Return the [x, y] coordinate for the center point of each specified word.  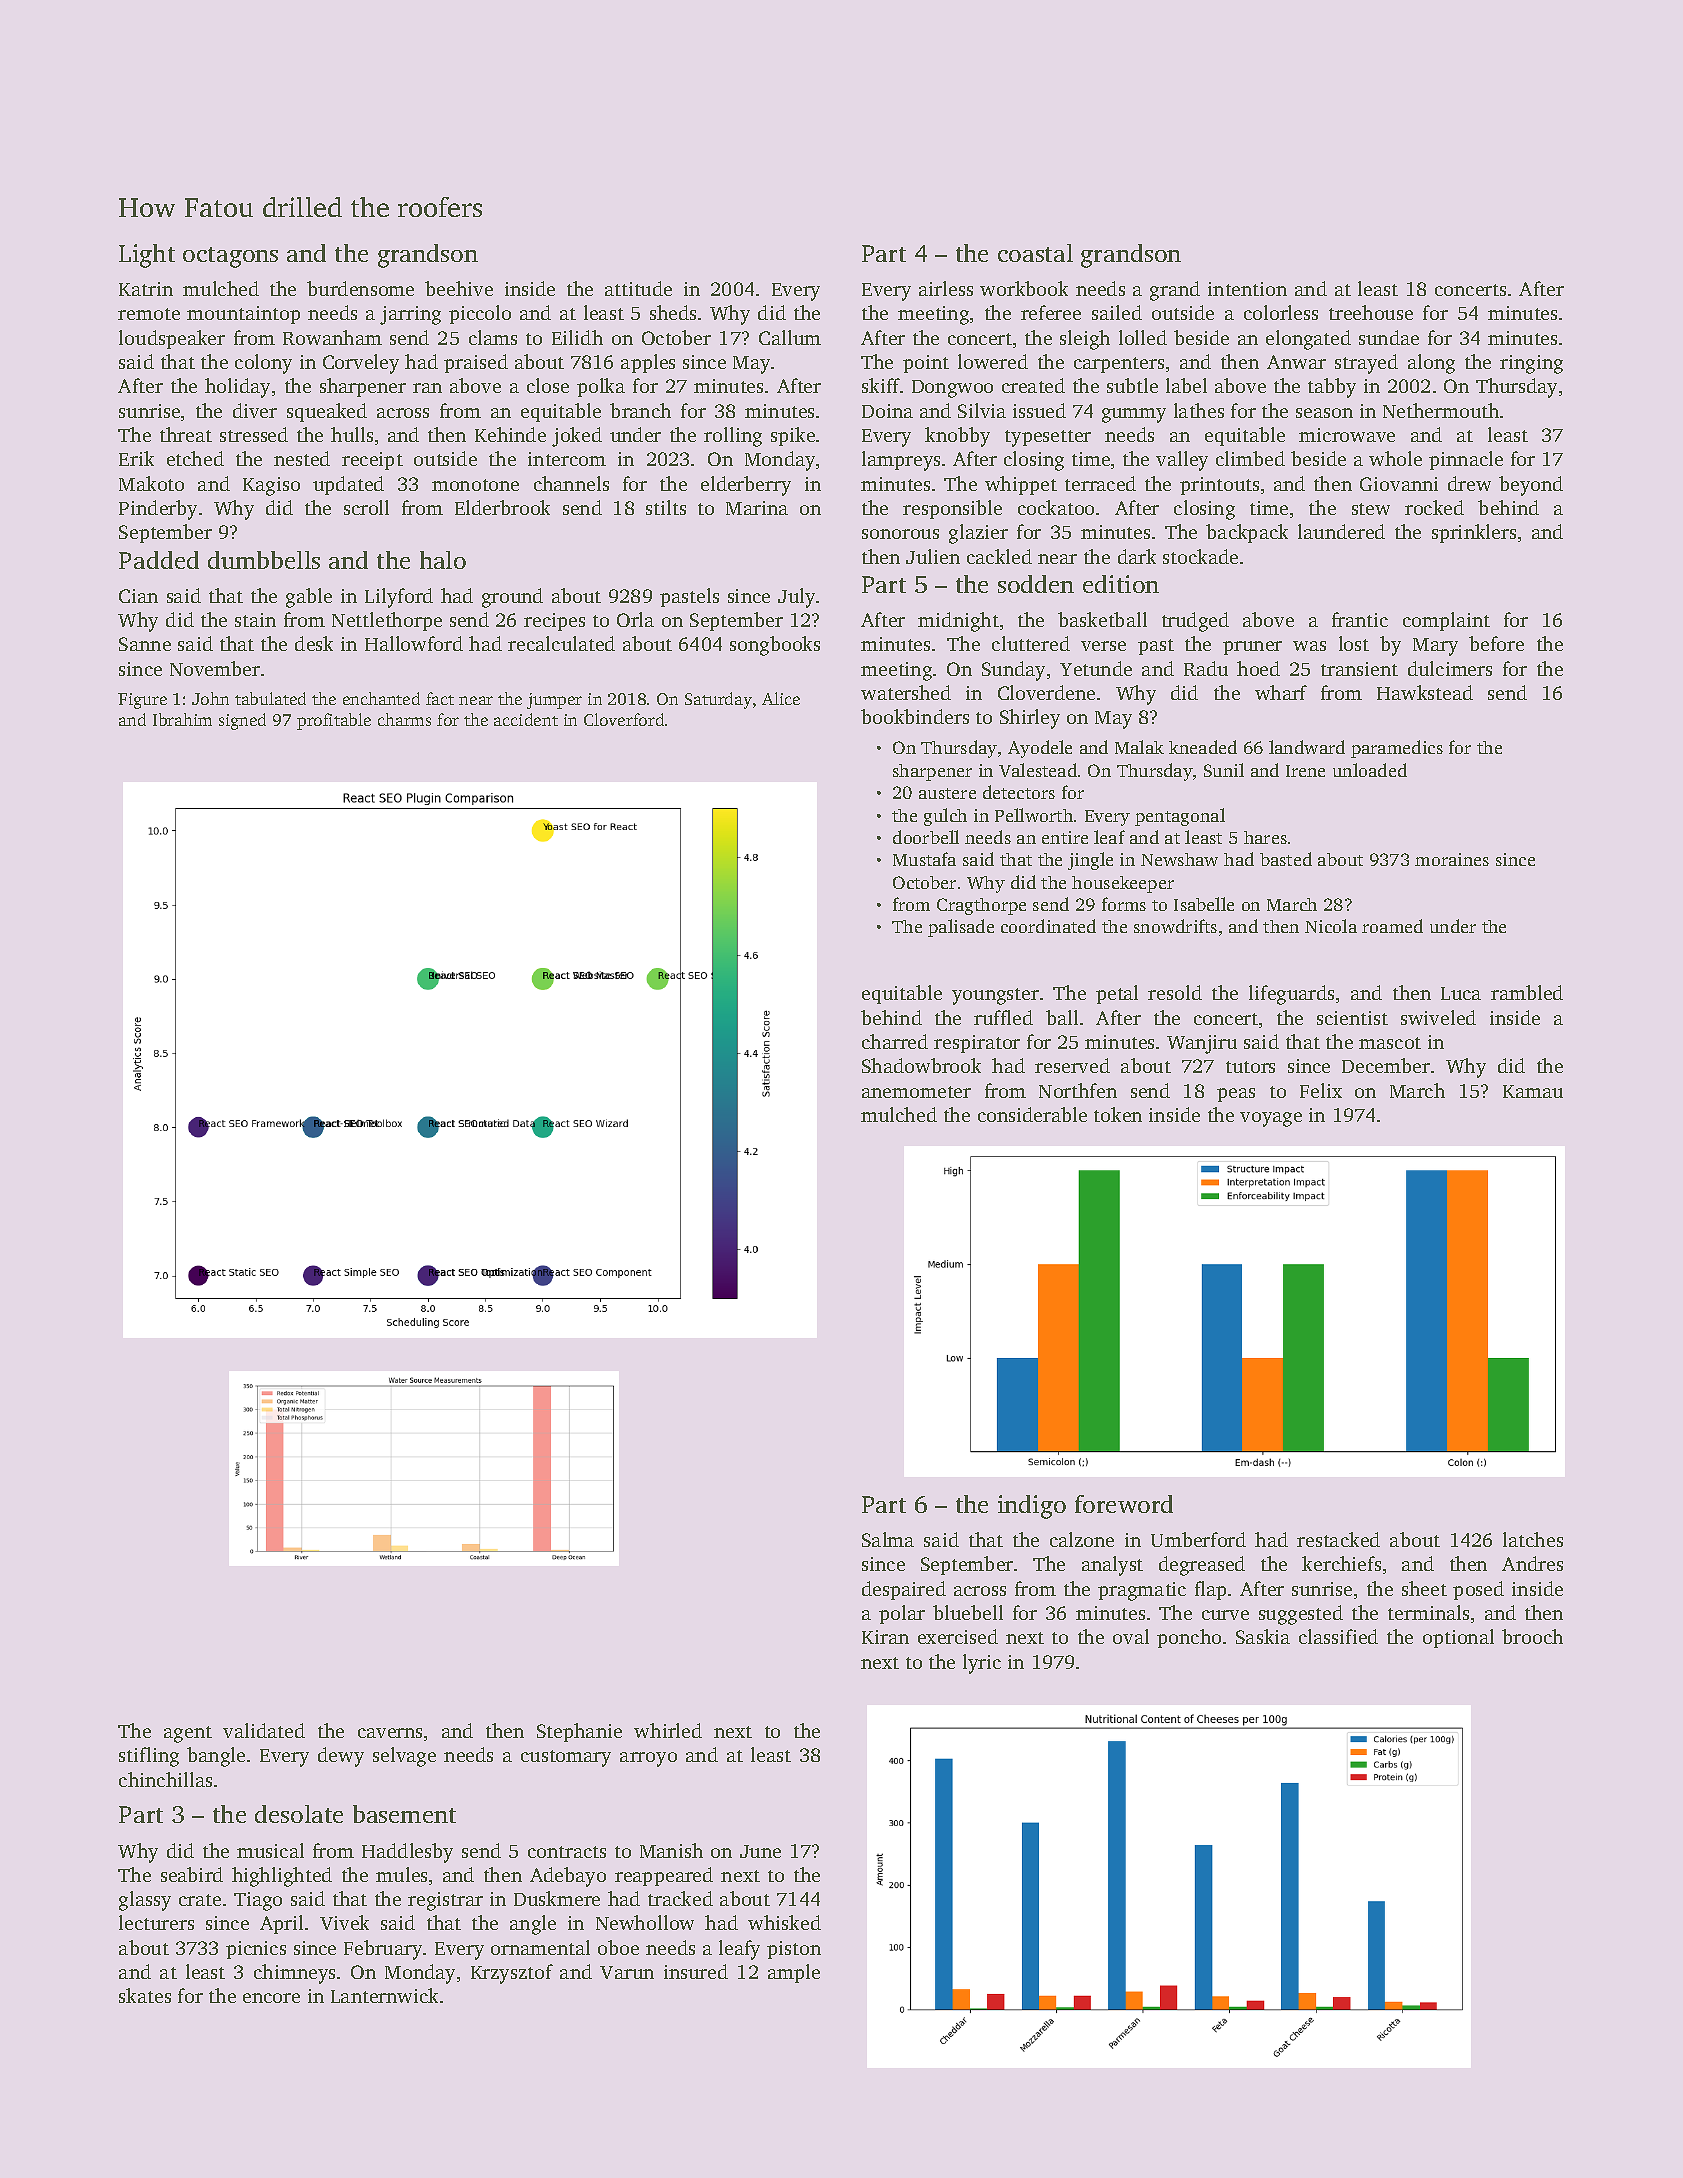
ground [512, 598]
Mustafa [924, 859]
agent [188, 1734]
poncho [1189, 1638]
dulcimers [1450, 668]
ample [794, 1973]
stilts [666, 507]
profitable [334, 721]
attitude [638, 288]
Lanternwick [384, 1995]
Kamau [1533, 1091]
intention [1247, 289]
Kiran [885, 1637]
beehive [459, 288]
